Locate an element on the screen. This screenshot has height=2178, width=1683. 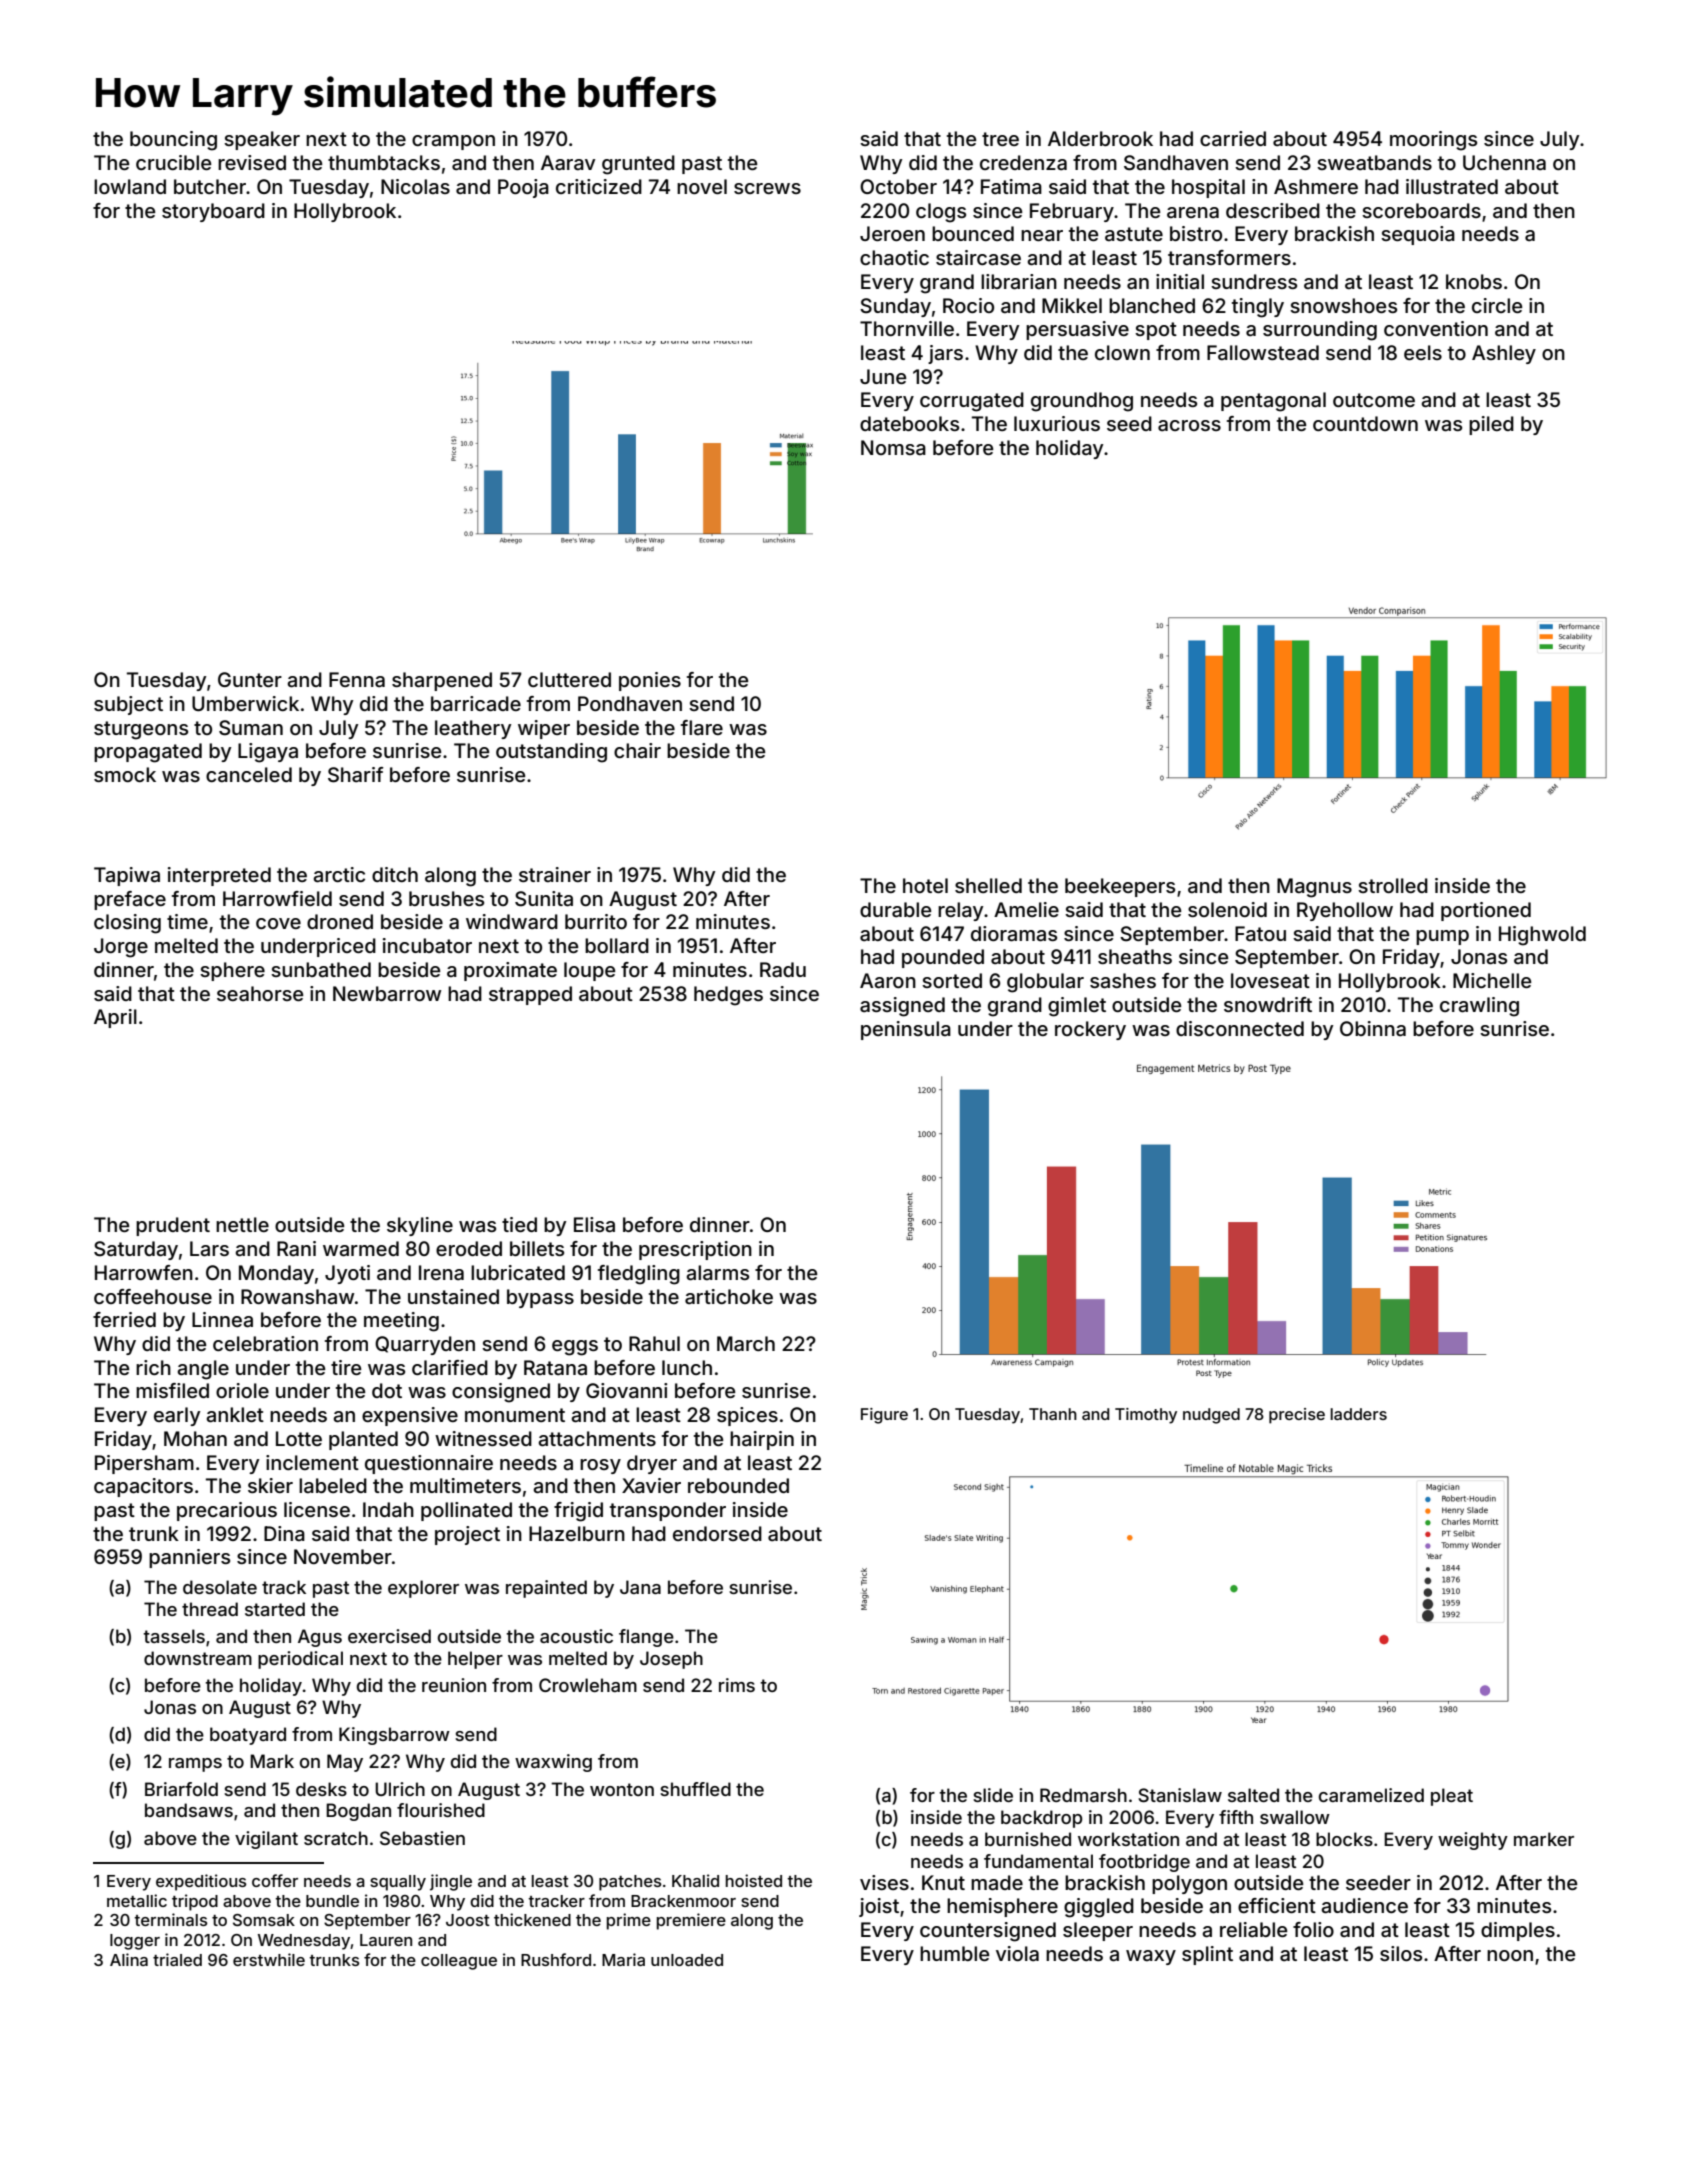
Pooja is located at coordinates (523, 188).
